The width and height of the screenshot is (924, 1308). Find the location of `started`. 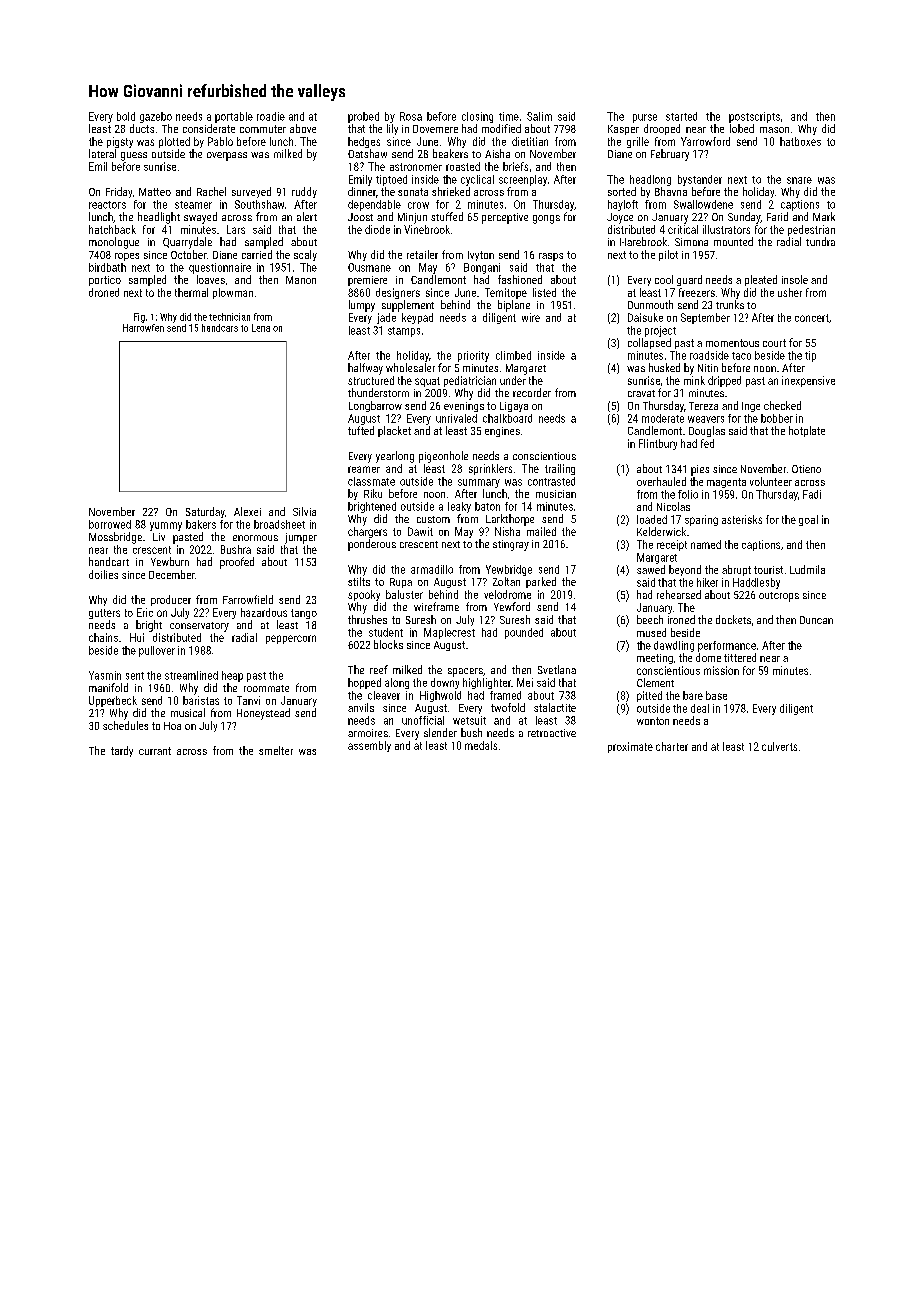

started is located at coordinates (681, 116).
